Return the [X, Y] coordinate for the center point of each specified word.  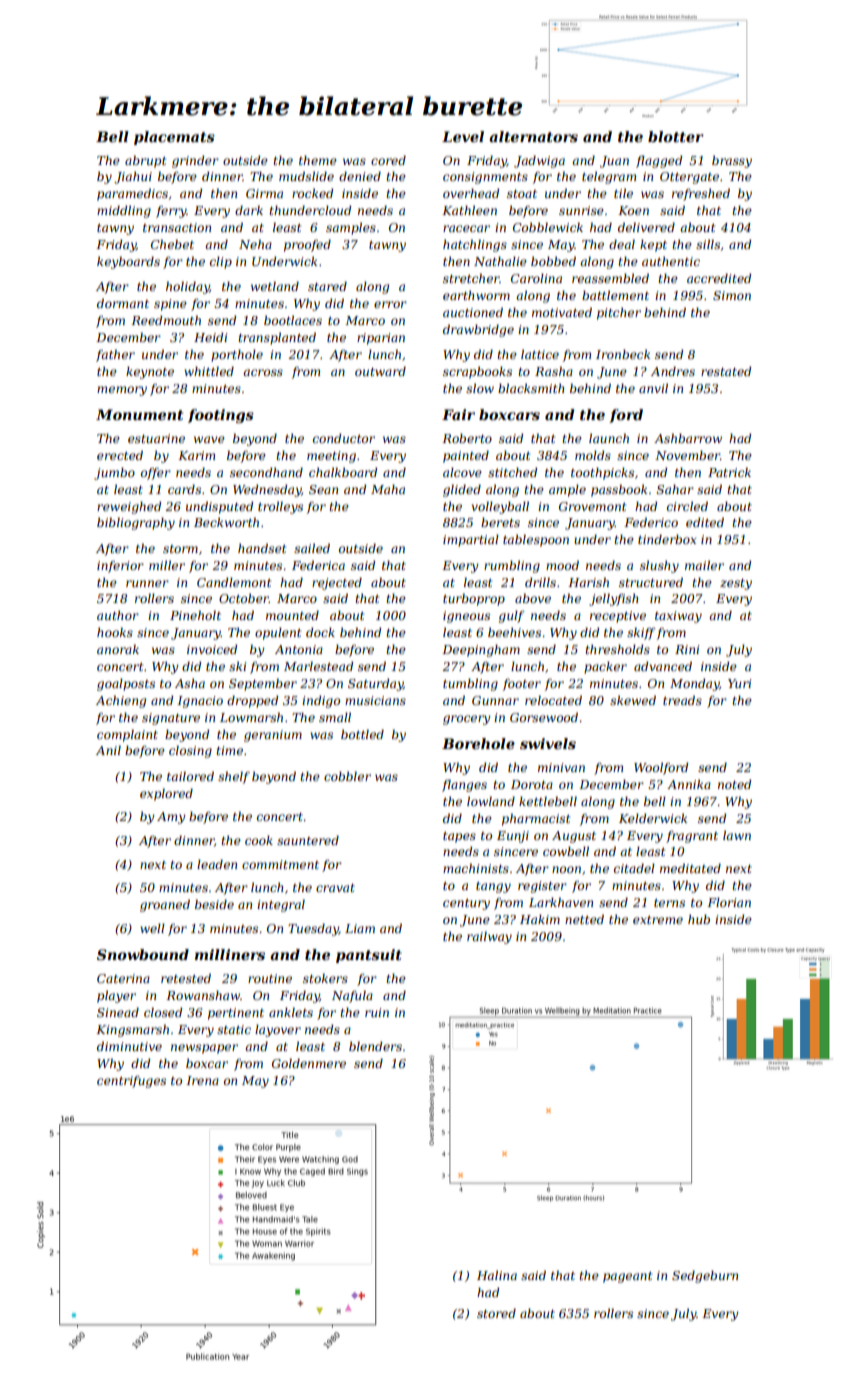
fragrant [692, 837]
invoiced [212, 649]
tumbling [470, 684]
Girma [264, 193]
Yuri [740, 683]
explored [166, 794]
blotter [675, 136]
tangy [493, 887]
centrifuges [131, 1082]
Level [463, 136]
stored [496, 1313]
